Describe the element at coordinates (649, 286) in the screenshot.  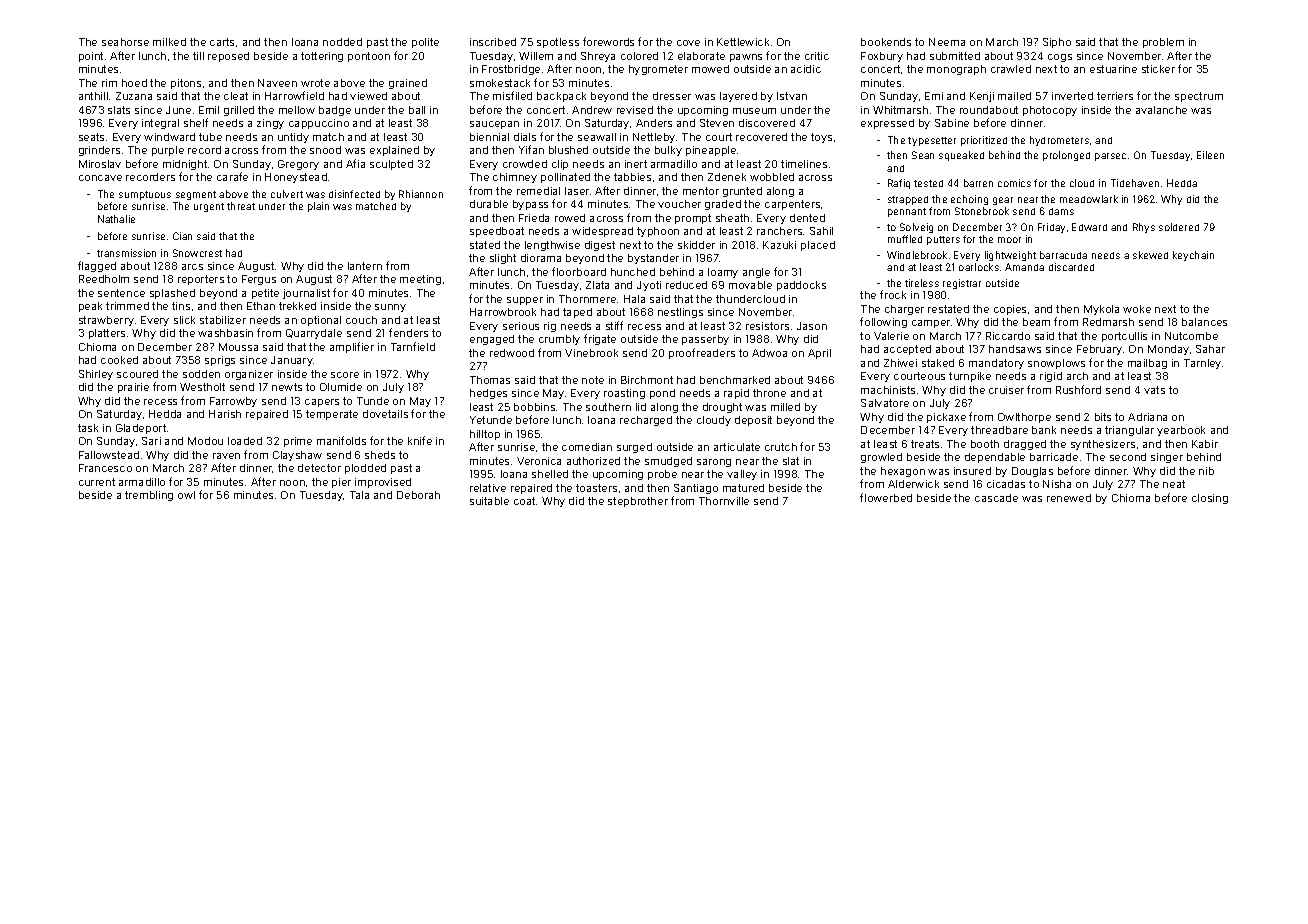
I see `Jyoti` at that location.
